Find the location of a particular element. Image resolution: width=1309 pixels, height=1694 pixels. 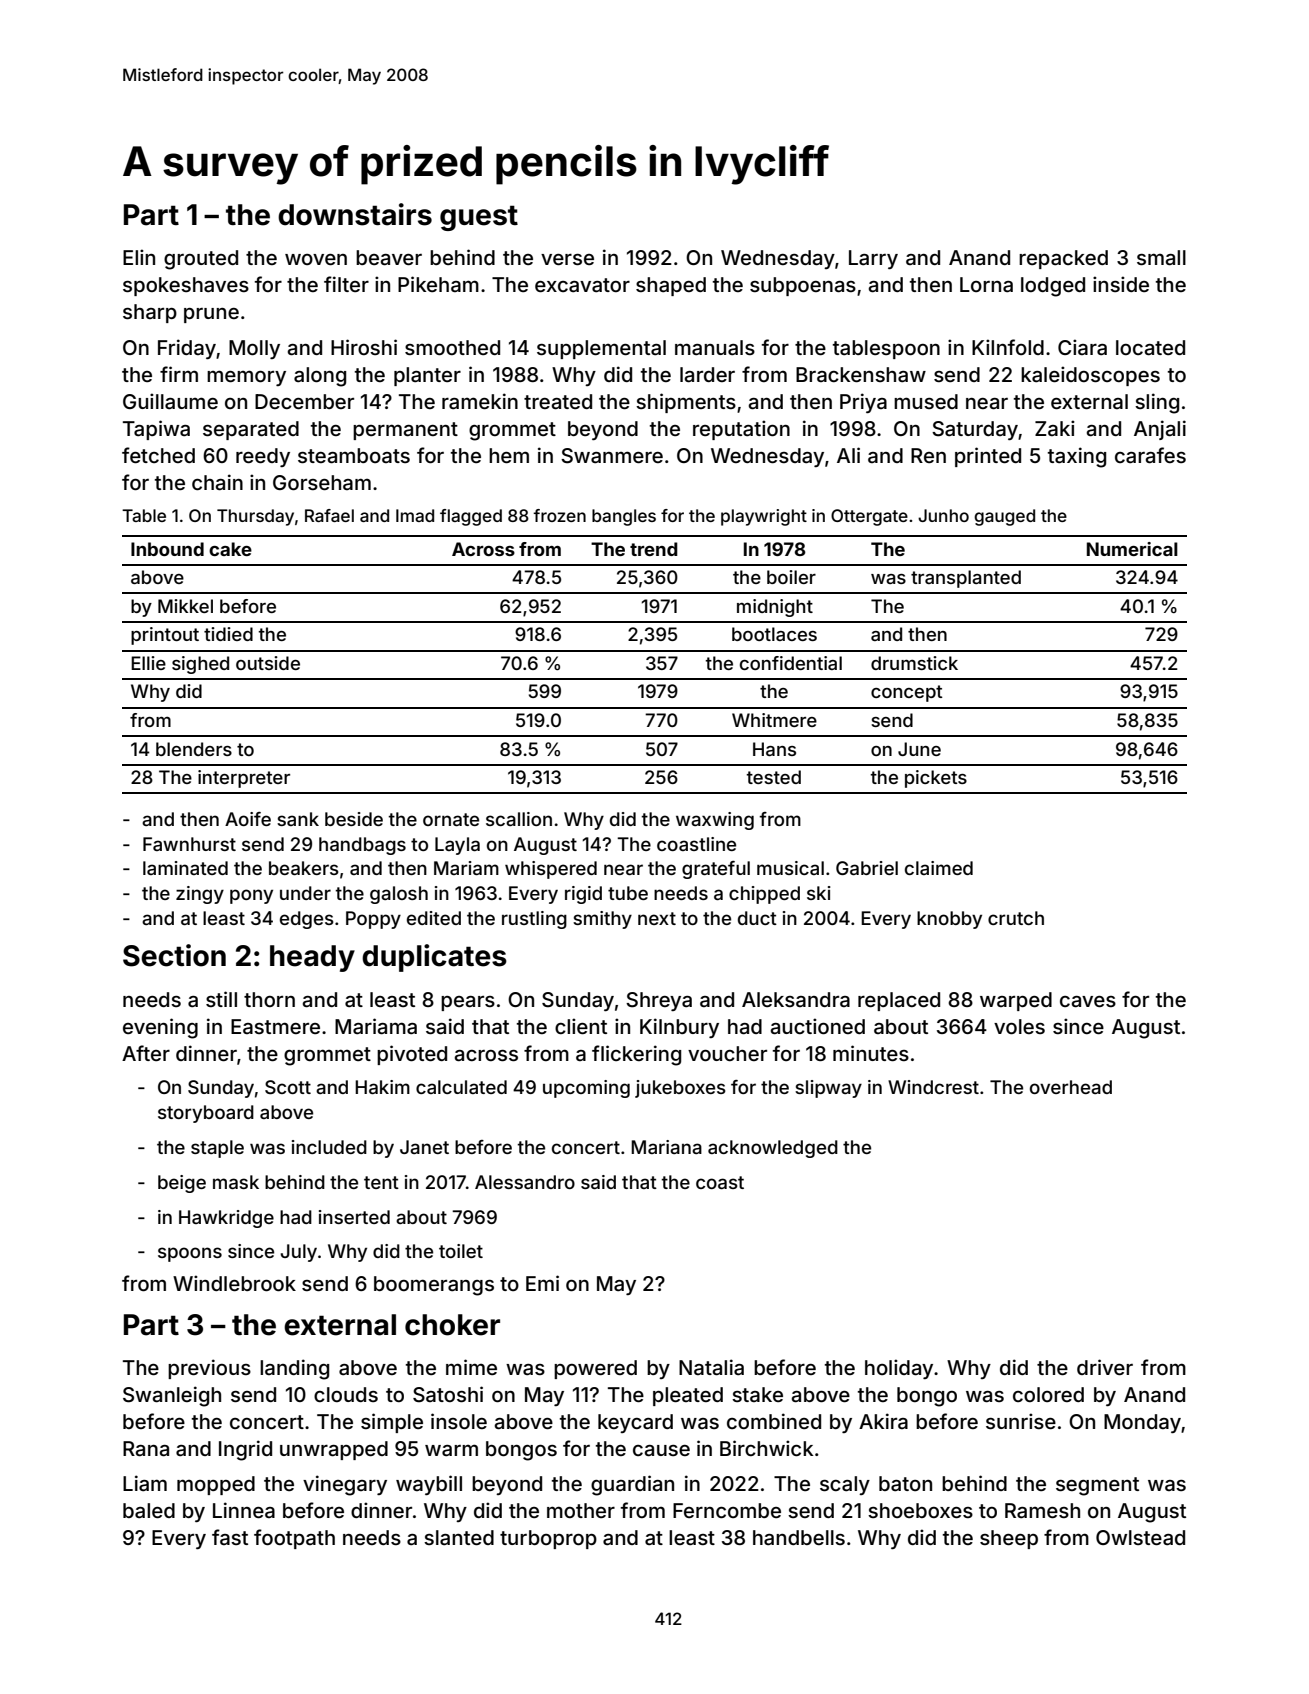

client is located at coordinates (581, 1026).
